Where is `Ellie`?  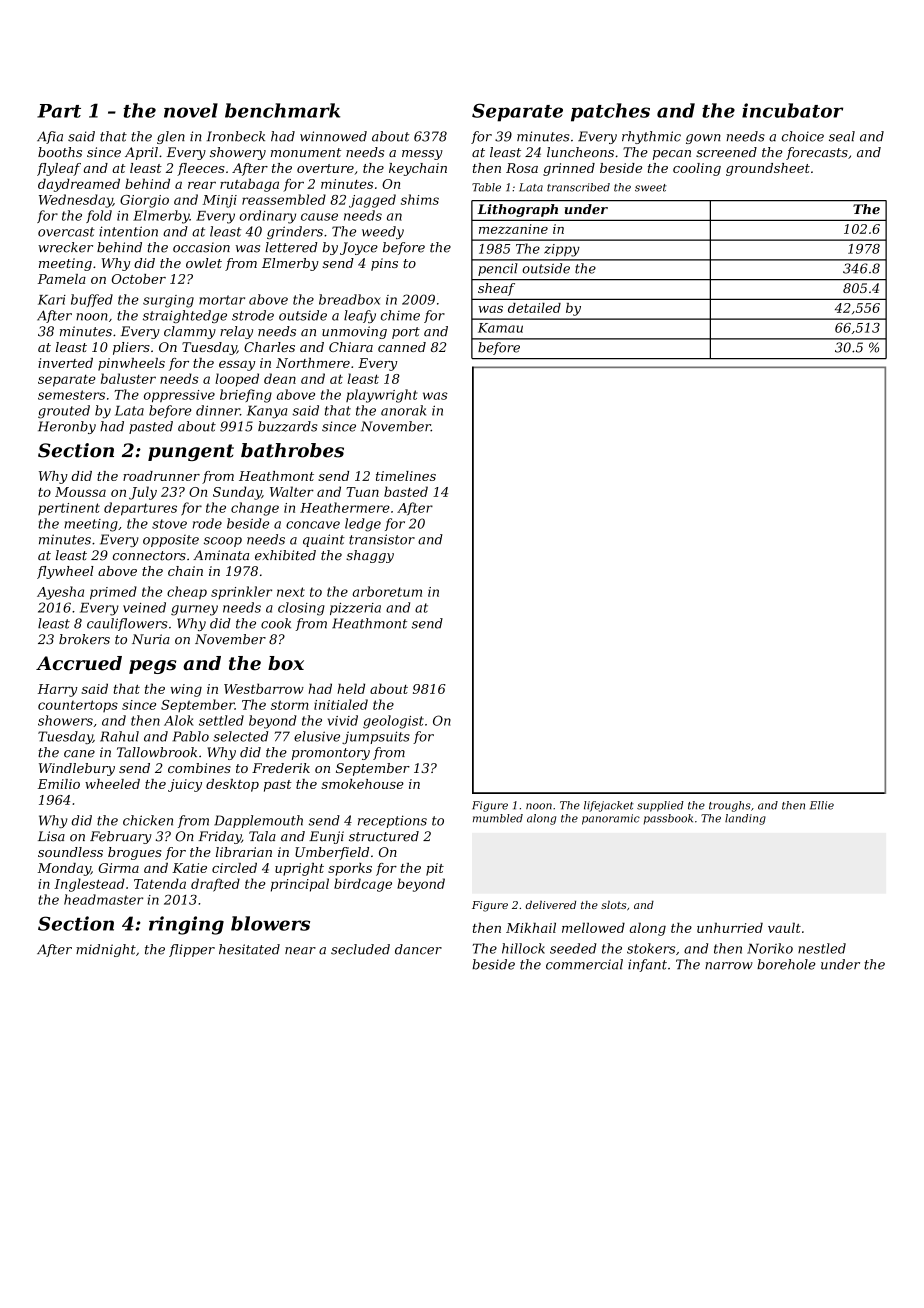
Ellie is located at coordinates (822, 805).
